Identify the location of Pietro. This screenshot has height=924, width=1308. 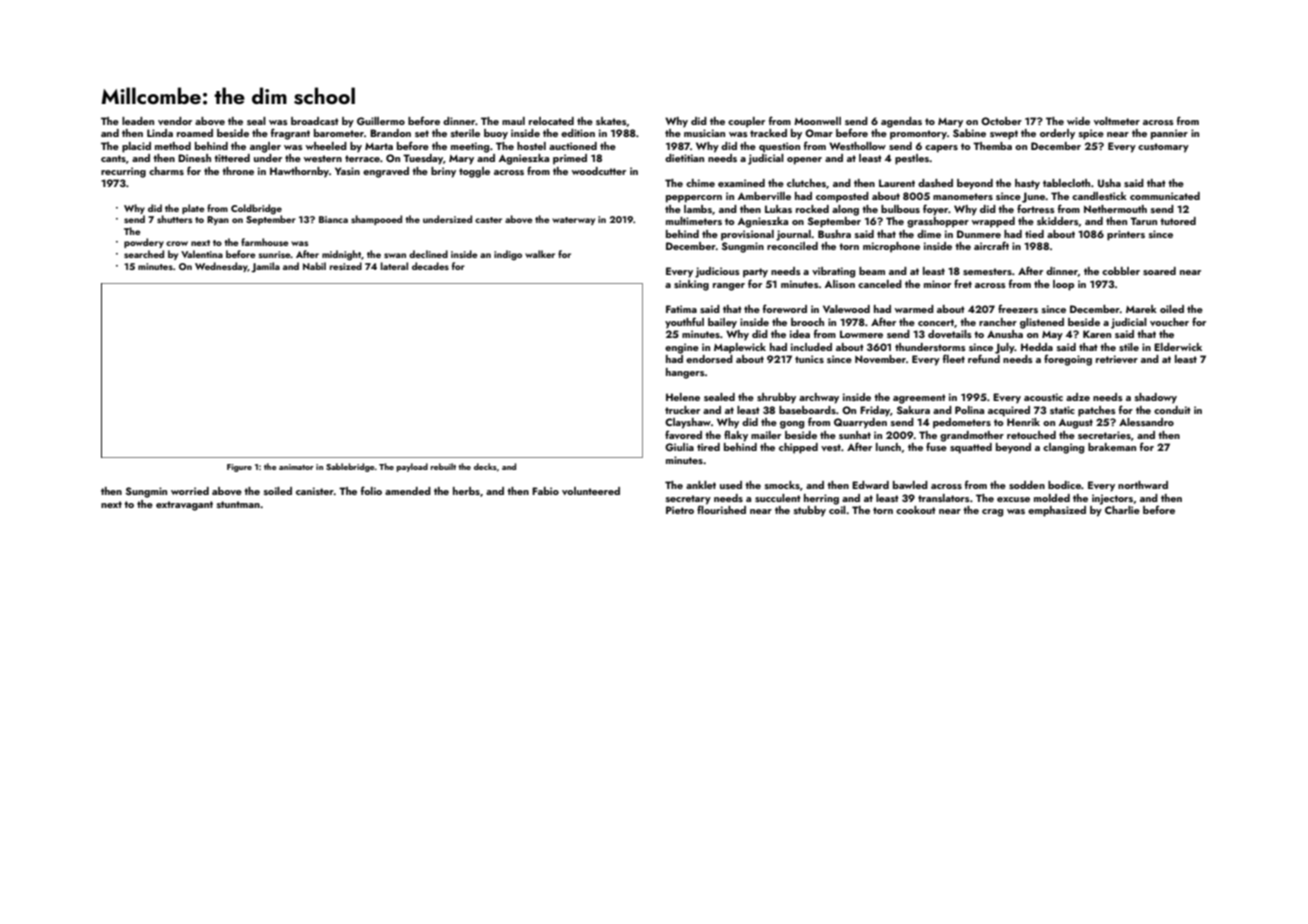
(680, 510).
